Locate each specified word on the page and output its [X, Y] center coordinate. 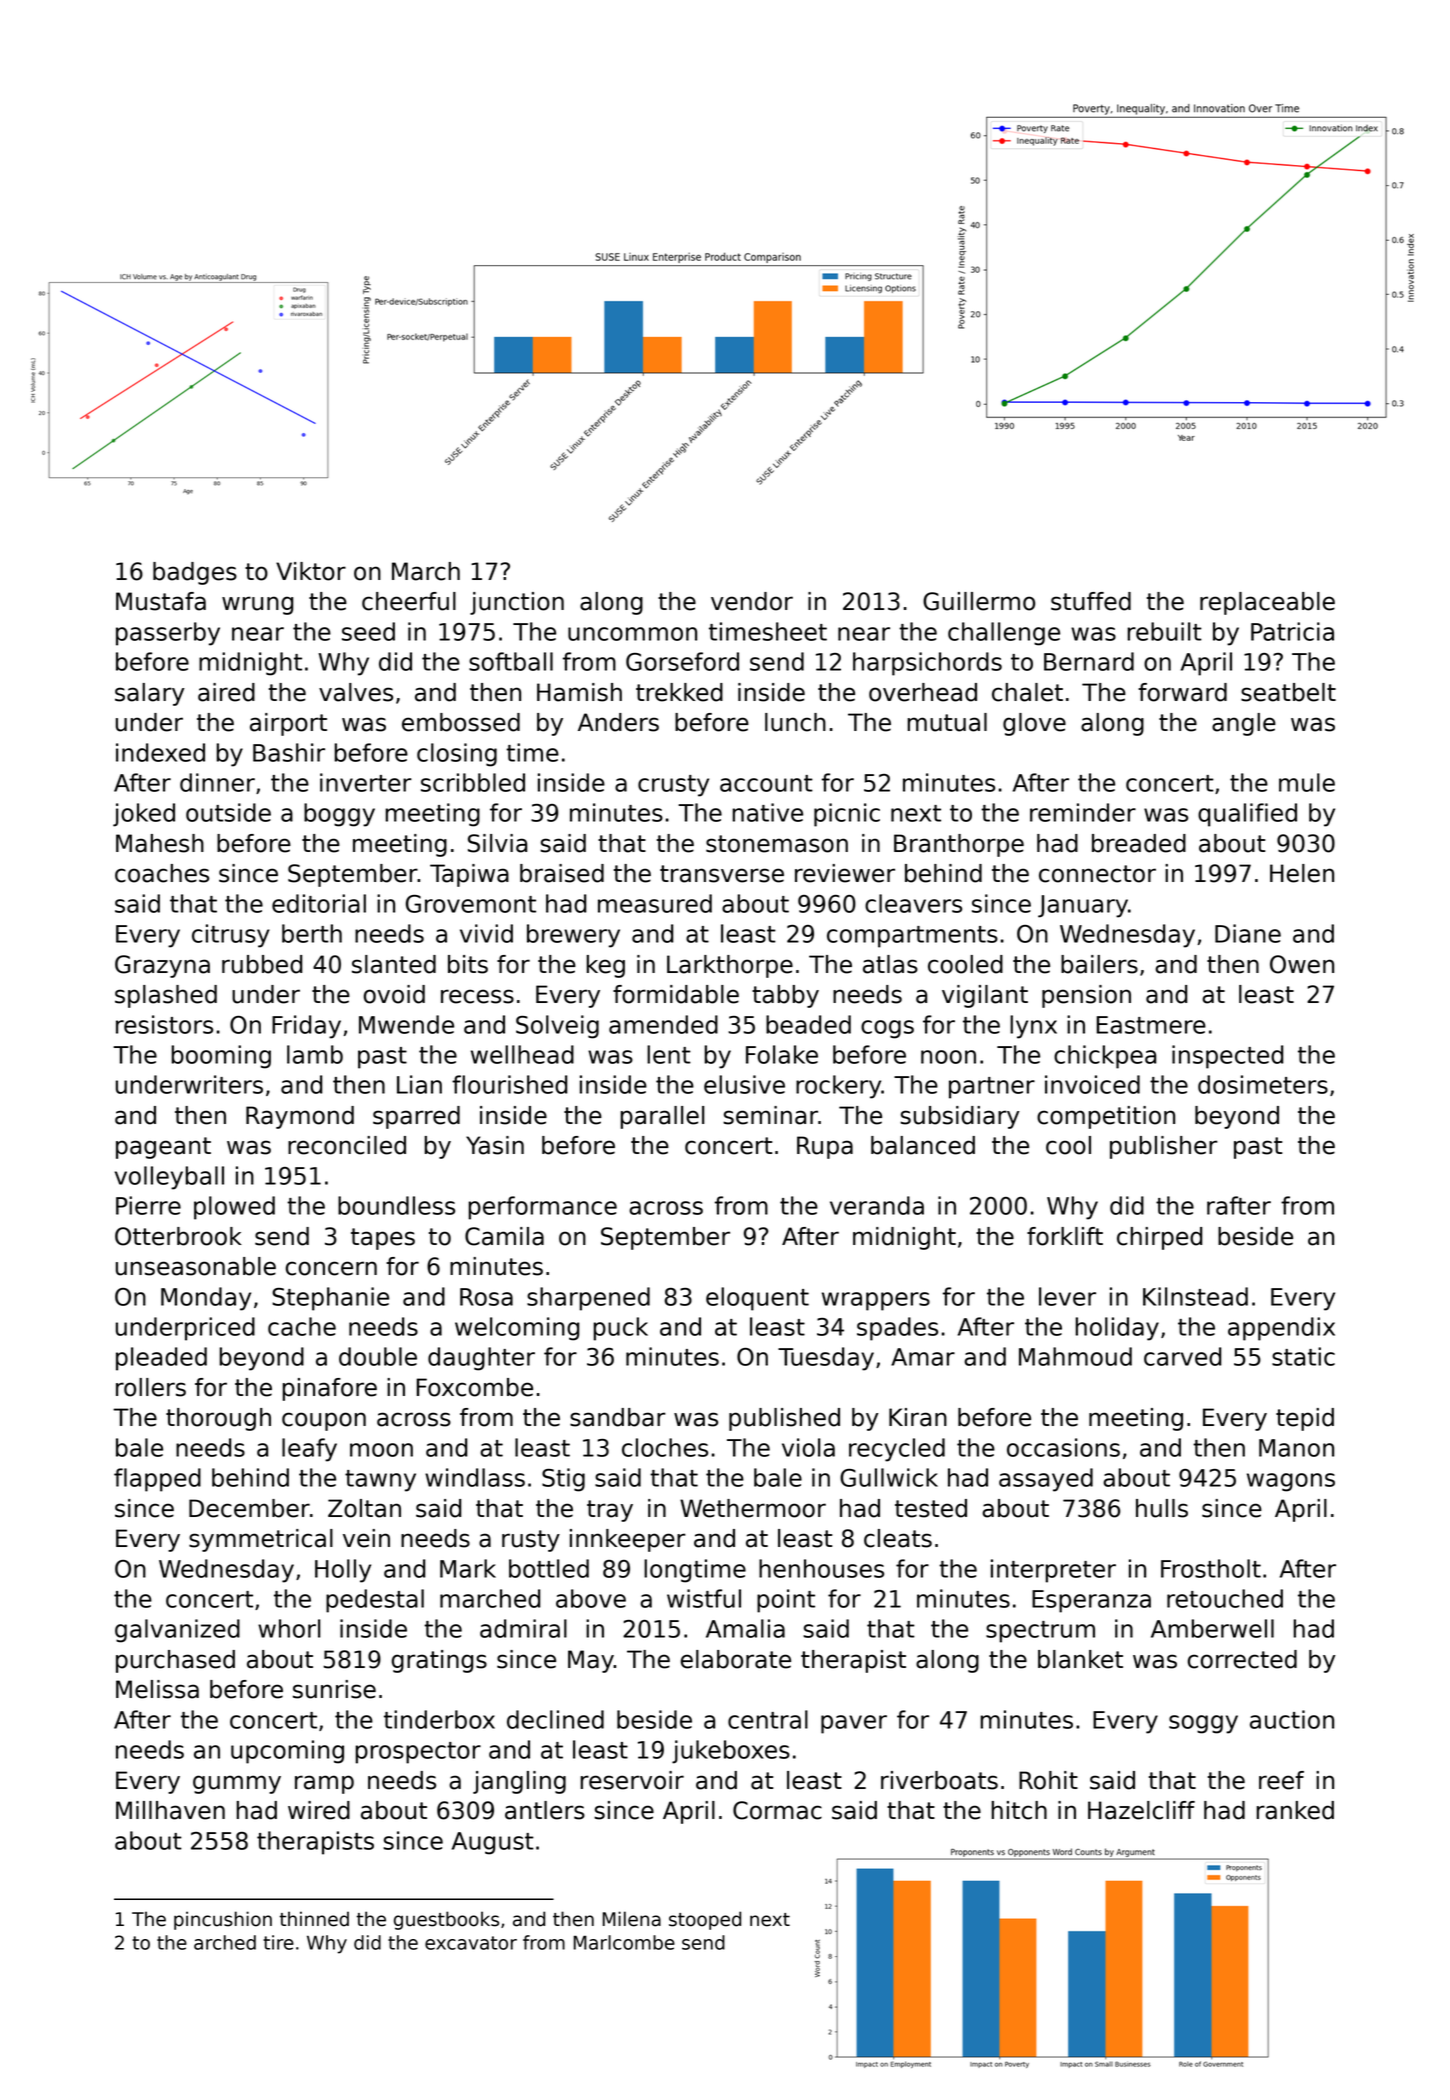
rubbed [262, 964]
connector [1097, 874]
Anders [618, 722]
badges [195, 573]
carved [1182, 1356]
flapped [157, 1480]
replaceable [1267, 603]
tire [278, 1942]
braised [562, 873]
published [784, 1419]
